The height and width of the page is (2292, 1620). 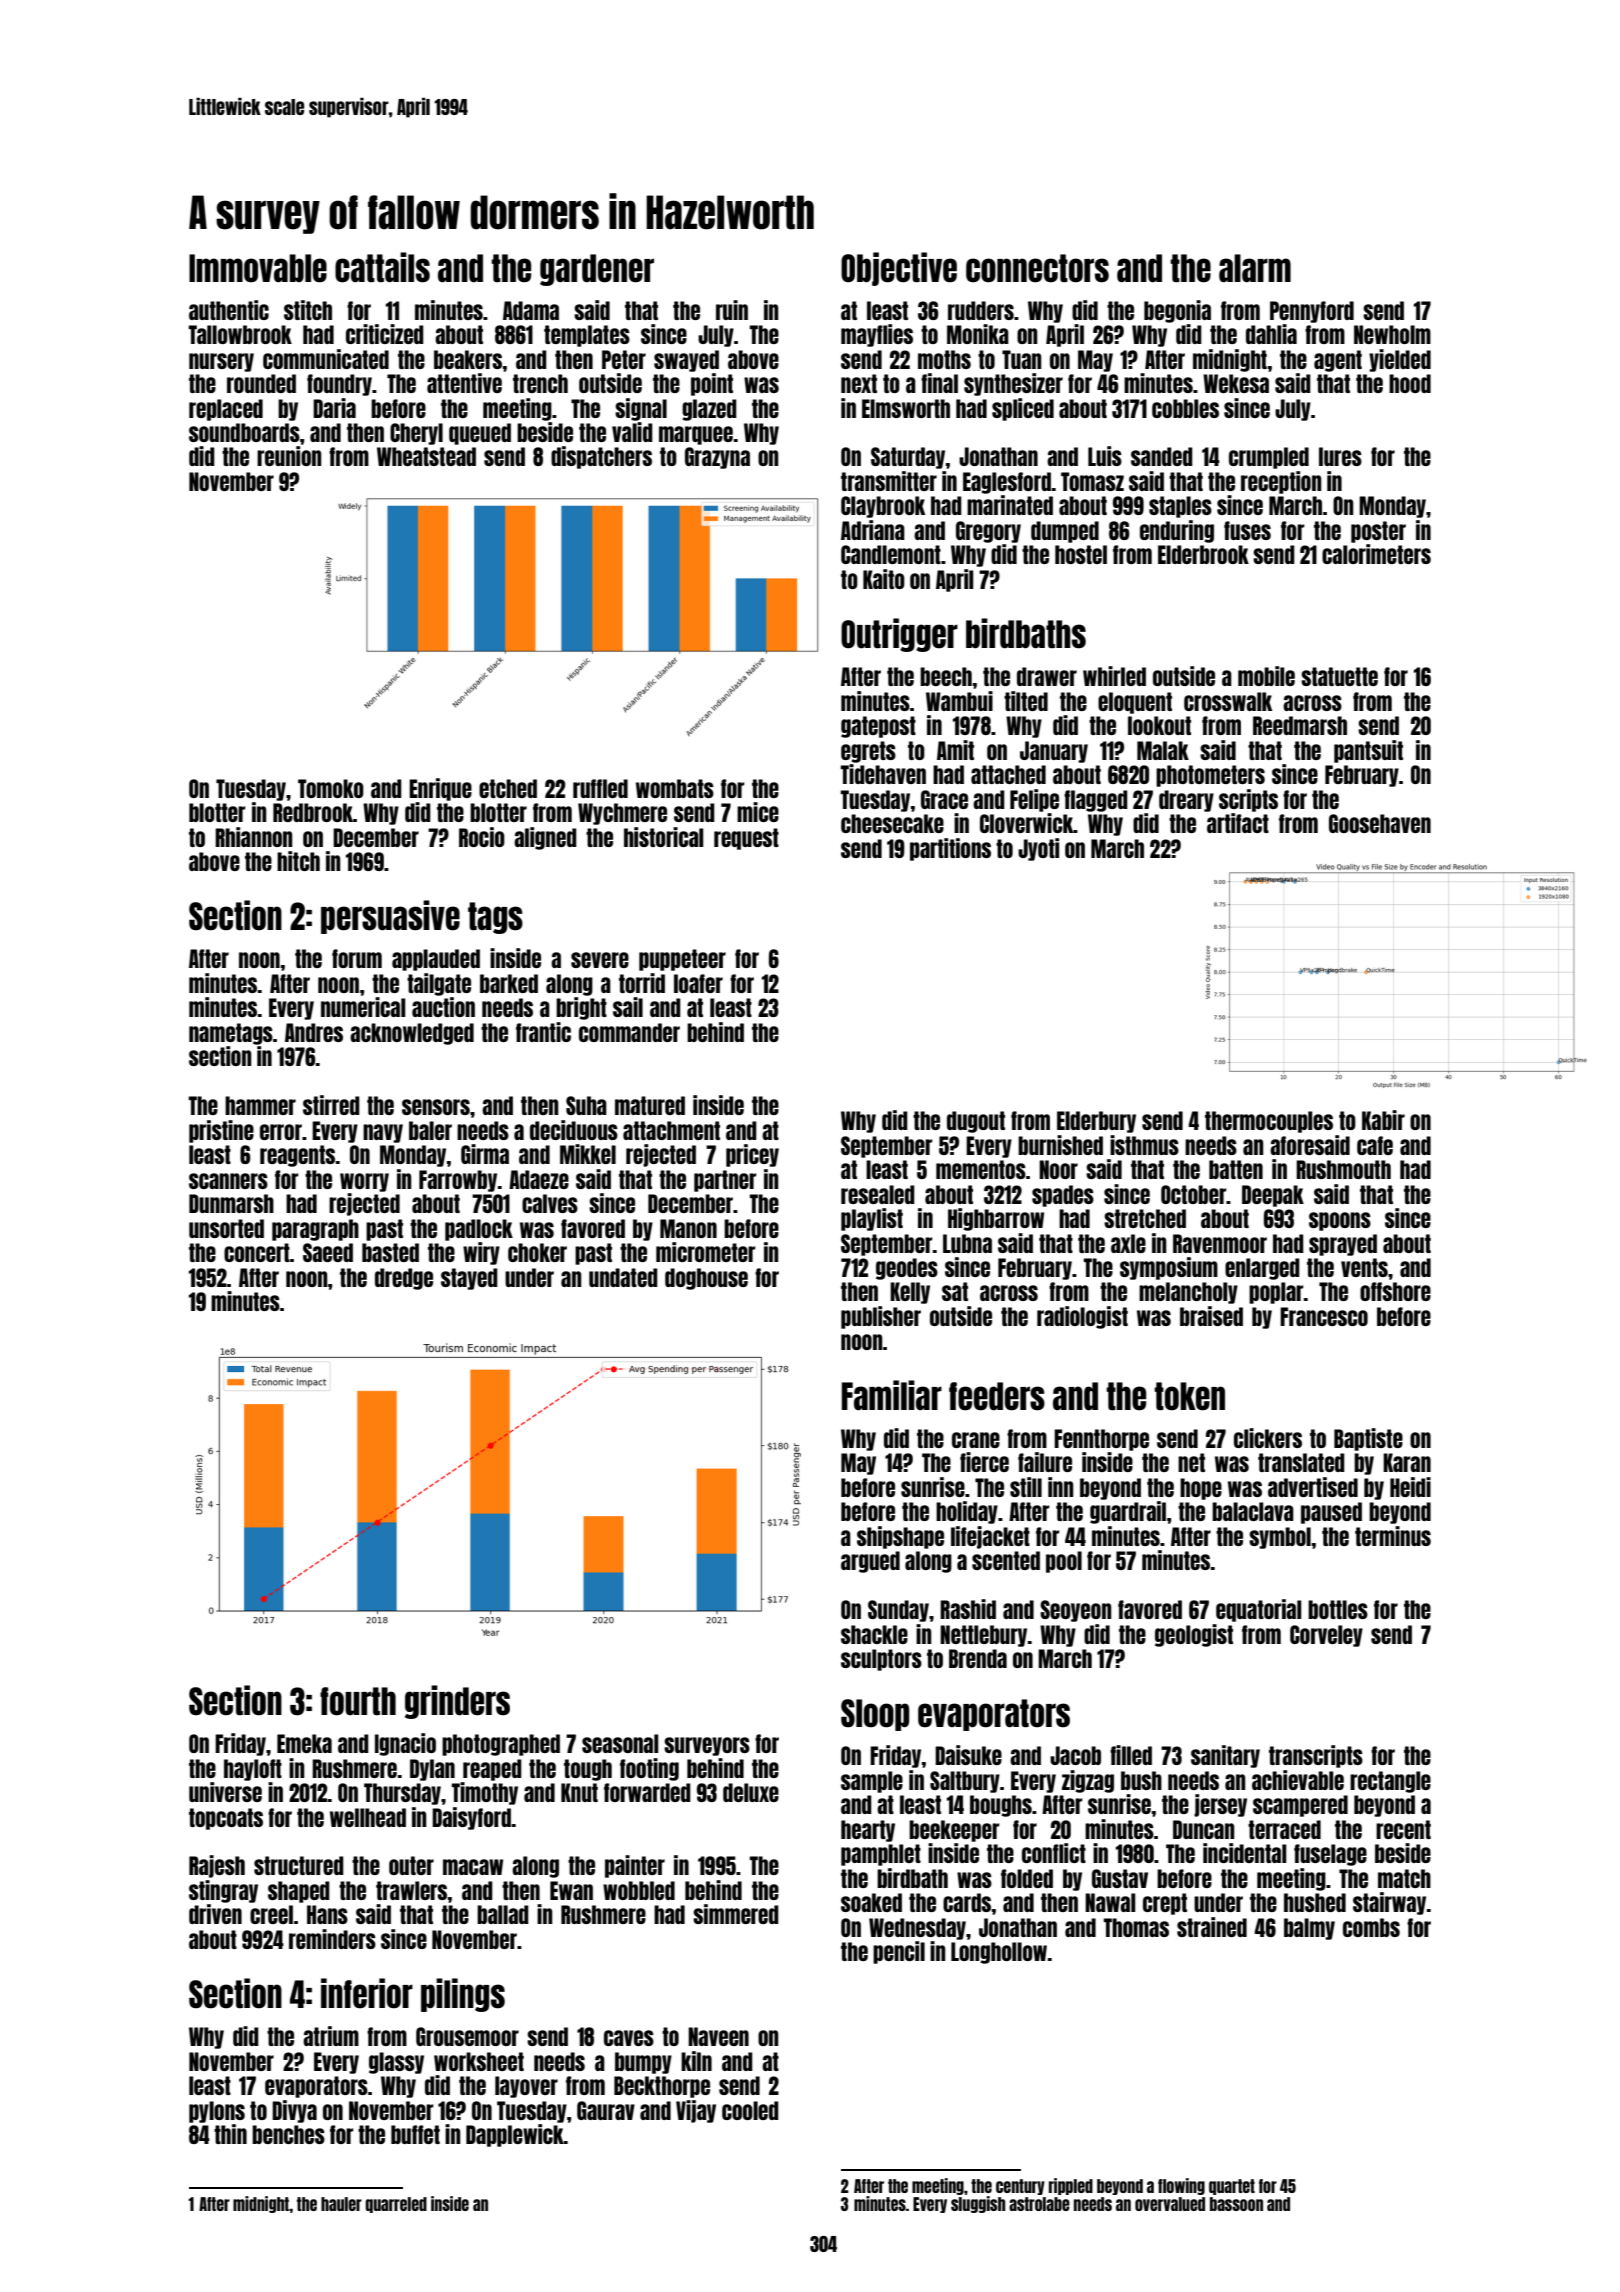 What do you see at coordinates (1189, 1396) in the page?
I see `token` at bounding box center [1189, 1396].
